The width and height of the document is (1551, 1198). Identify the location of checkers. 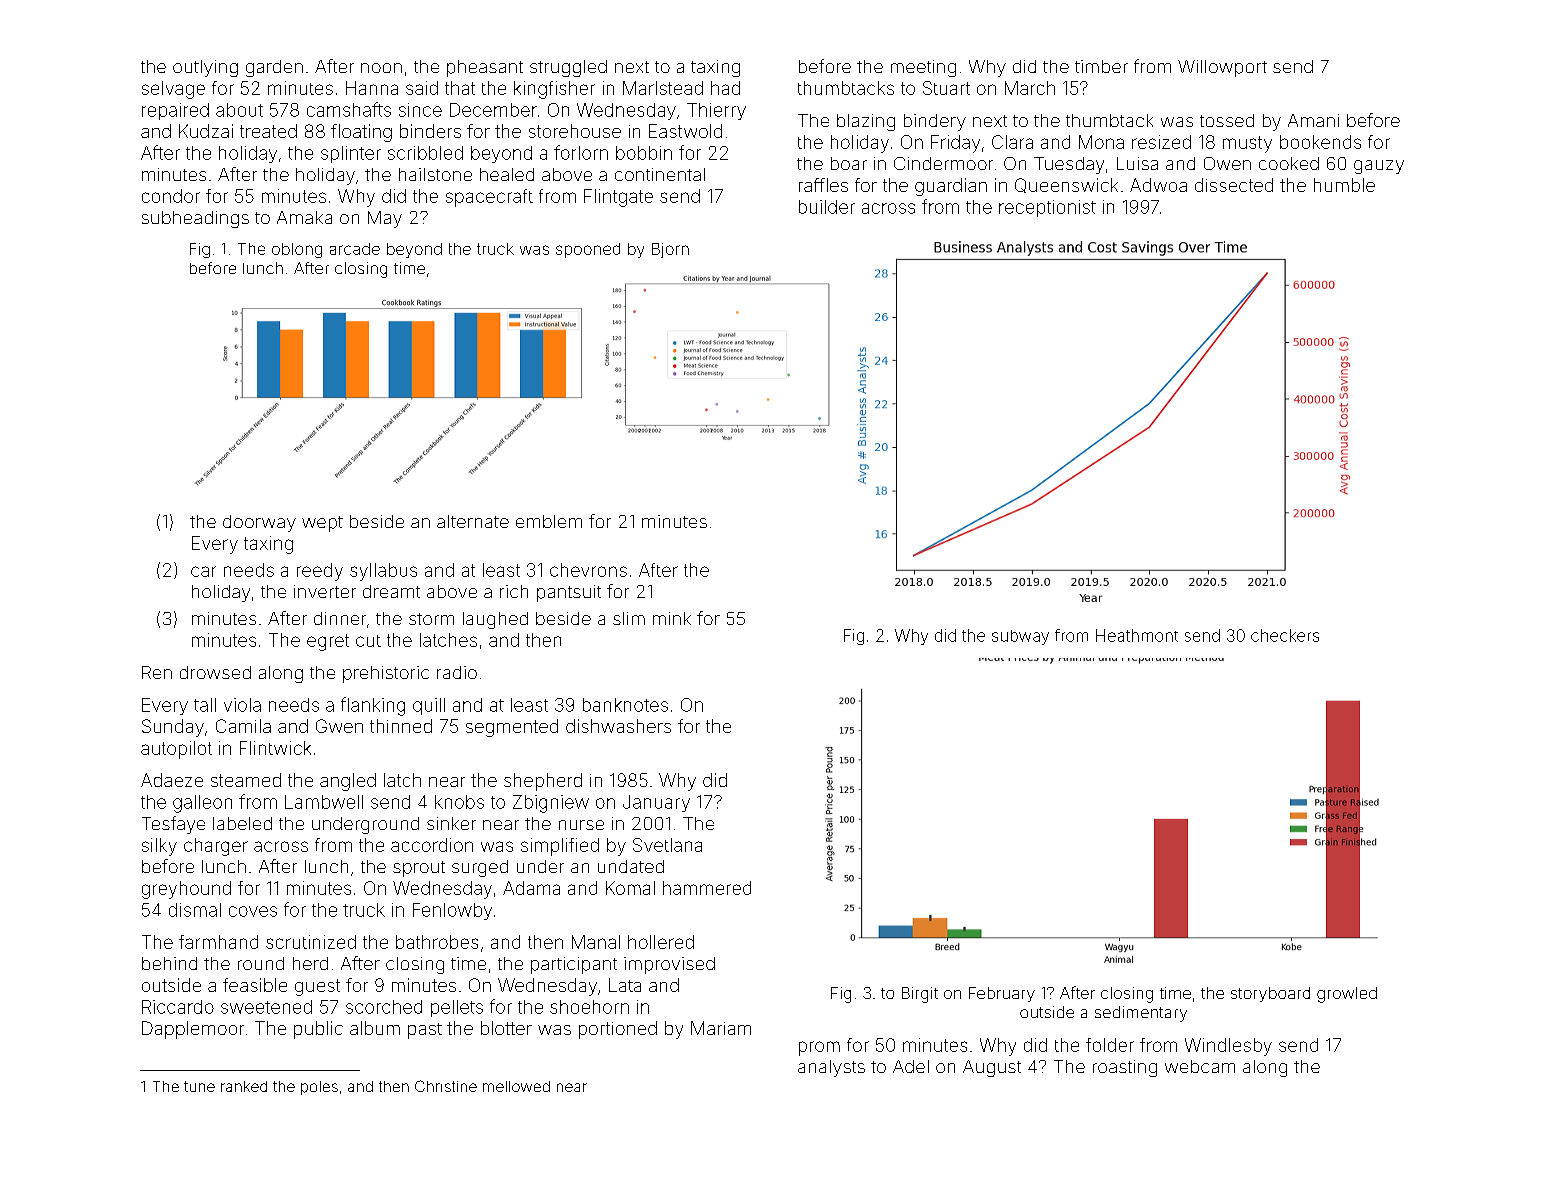
(1285, 635).
